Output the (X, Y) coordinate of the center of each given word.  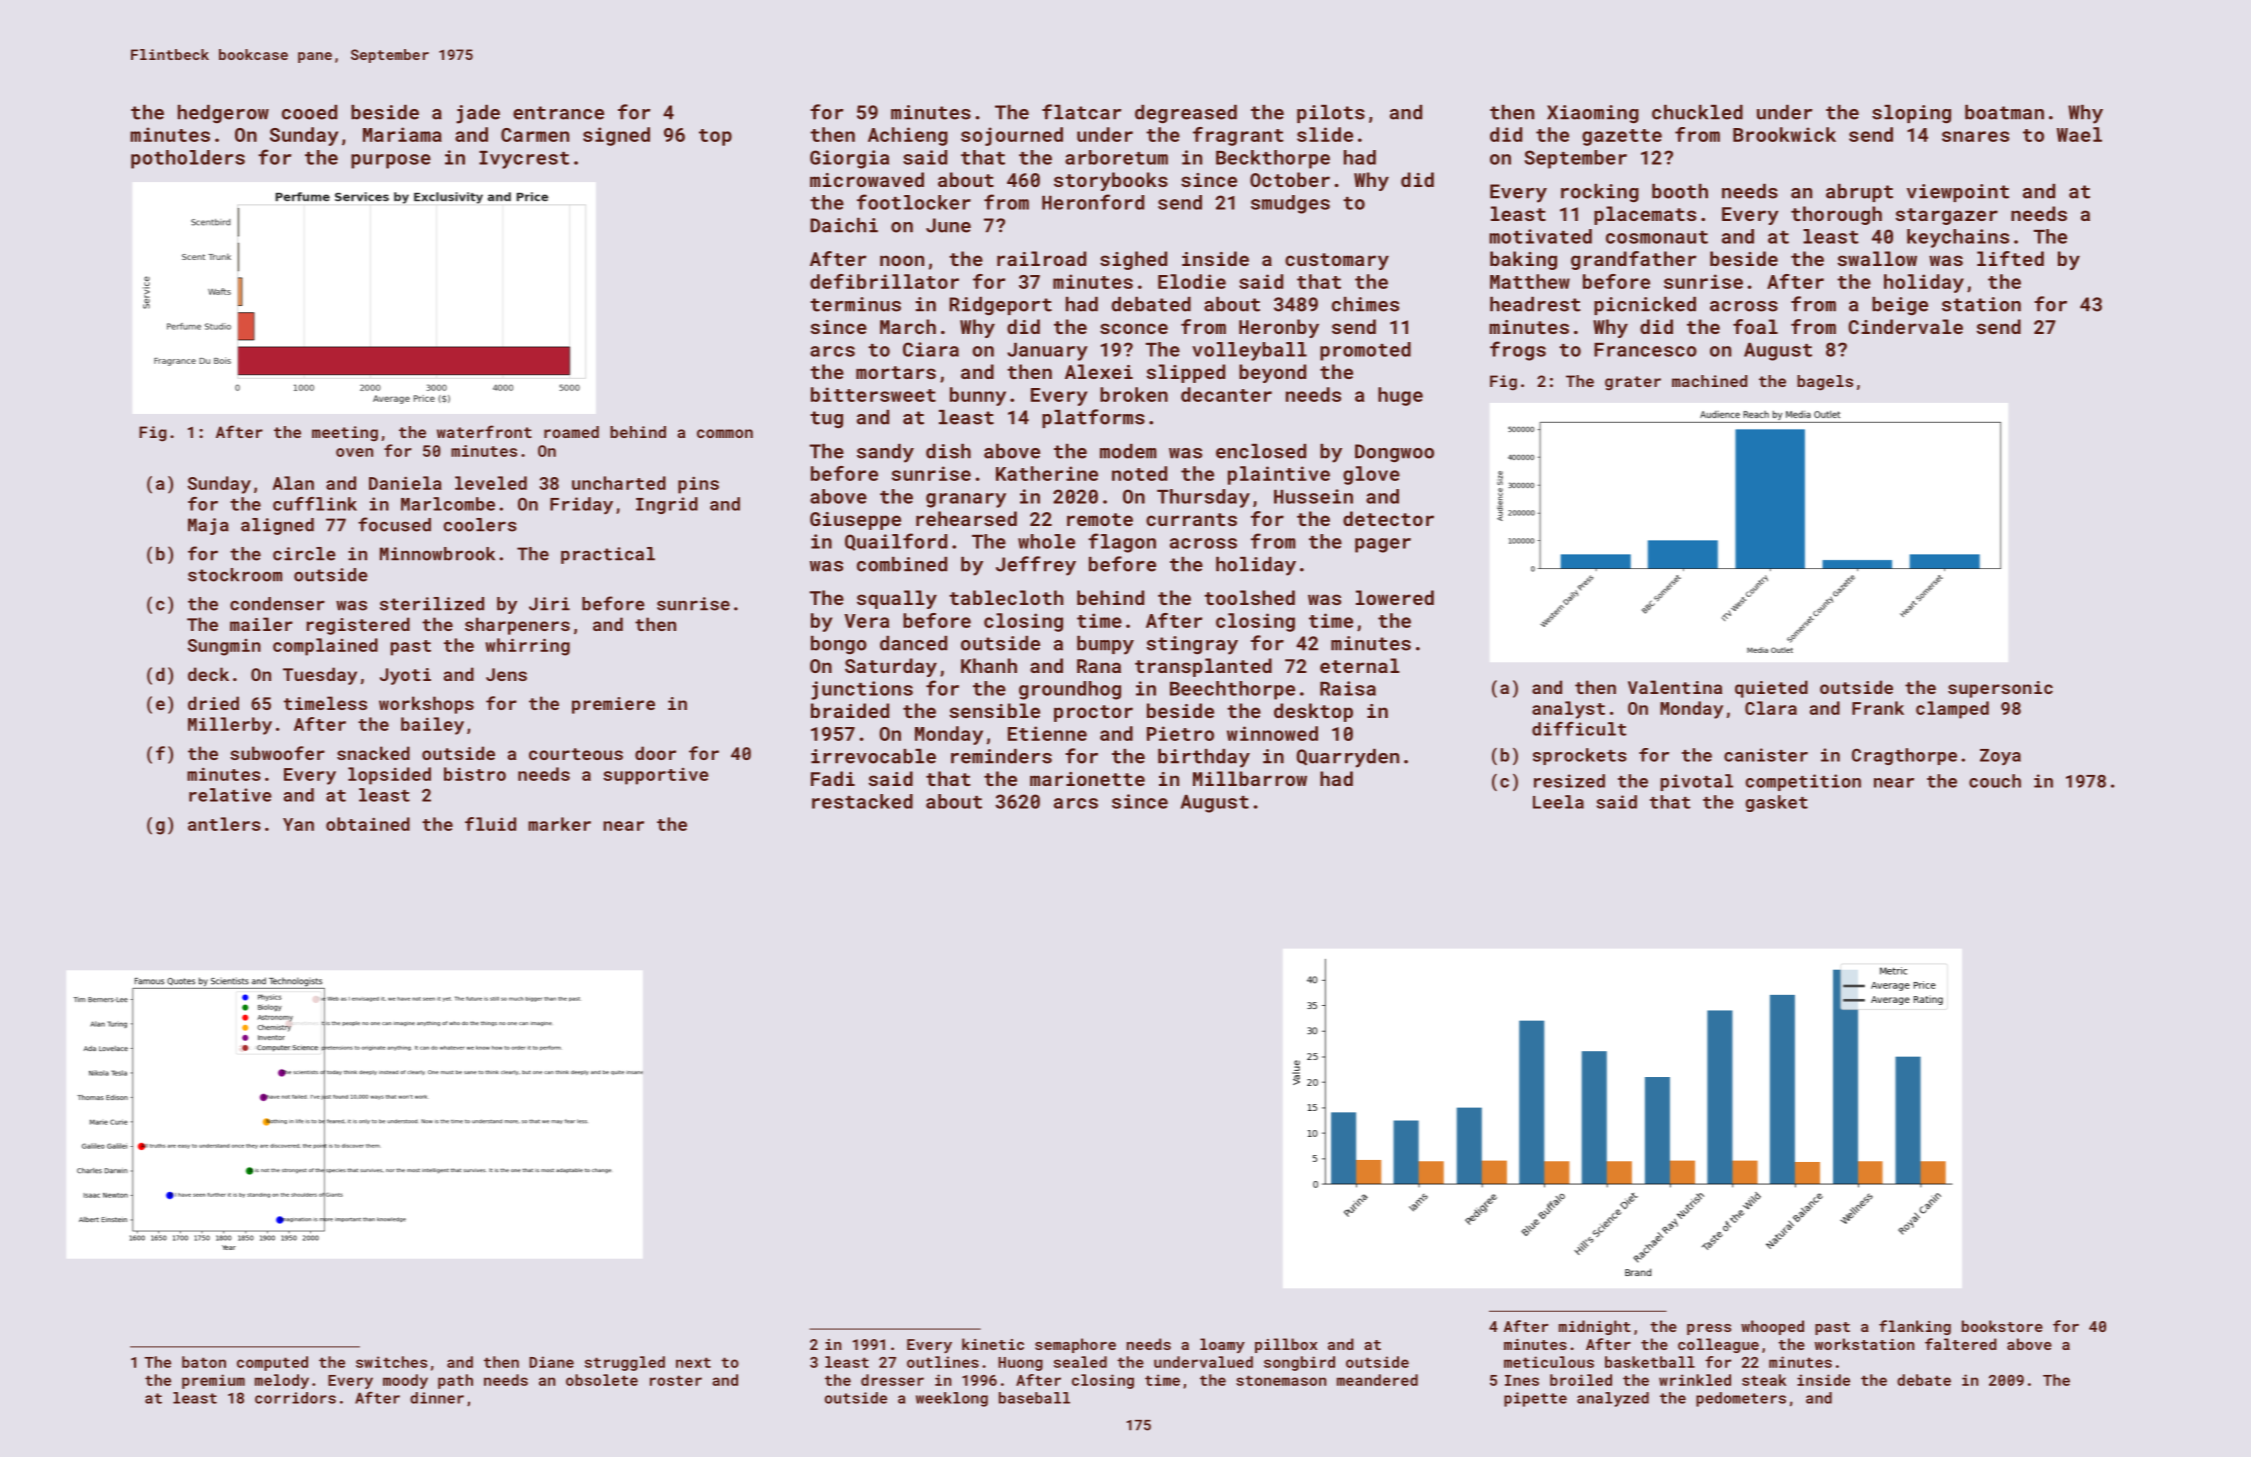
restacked (862, 801)
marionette (1087, 779)
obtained (368, 824)
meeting (345, 434)
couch (1995, 781)
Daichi (844, 225)
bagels (1825, 383)
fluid (490, 824)
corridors (295, 1398)
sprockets (1580, 756)
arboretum (1116, 157)
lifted (2010, 258)
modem (1128, 451)
